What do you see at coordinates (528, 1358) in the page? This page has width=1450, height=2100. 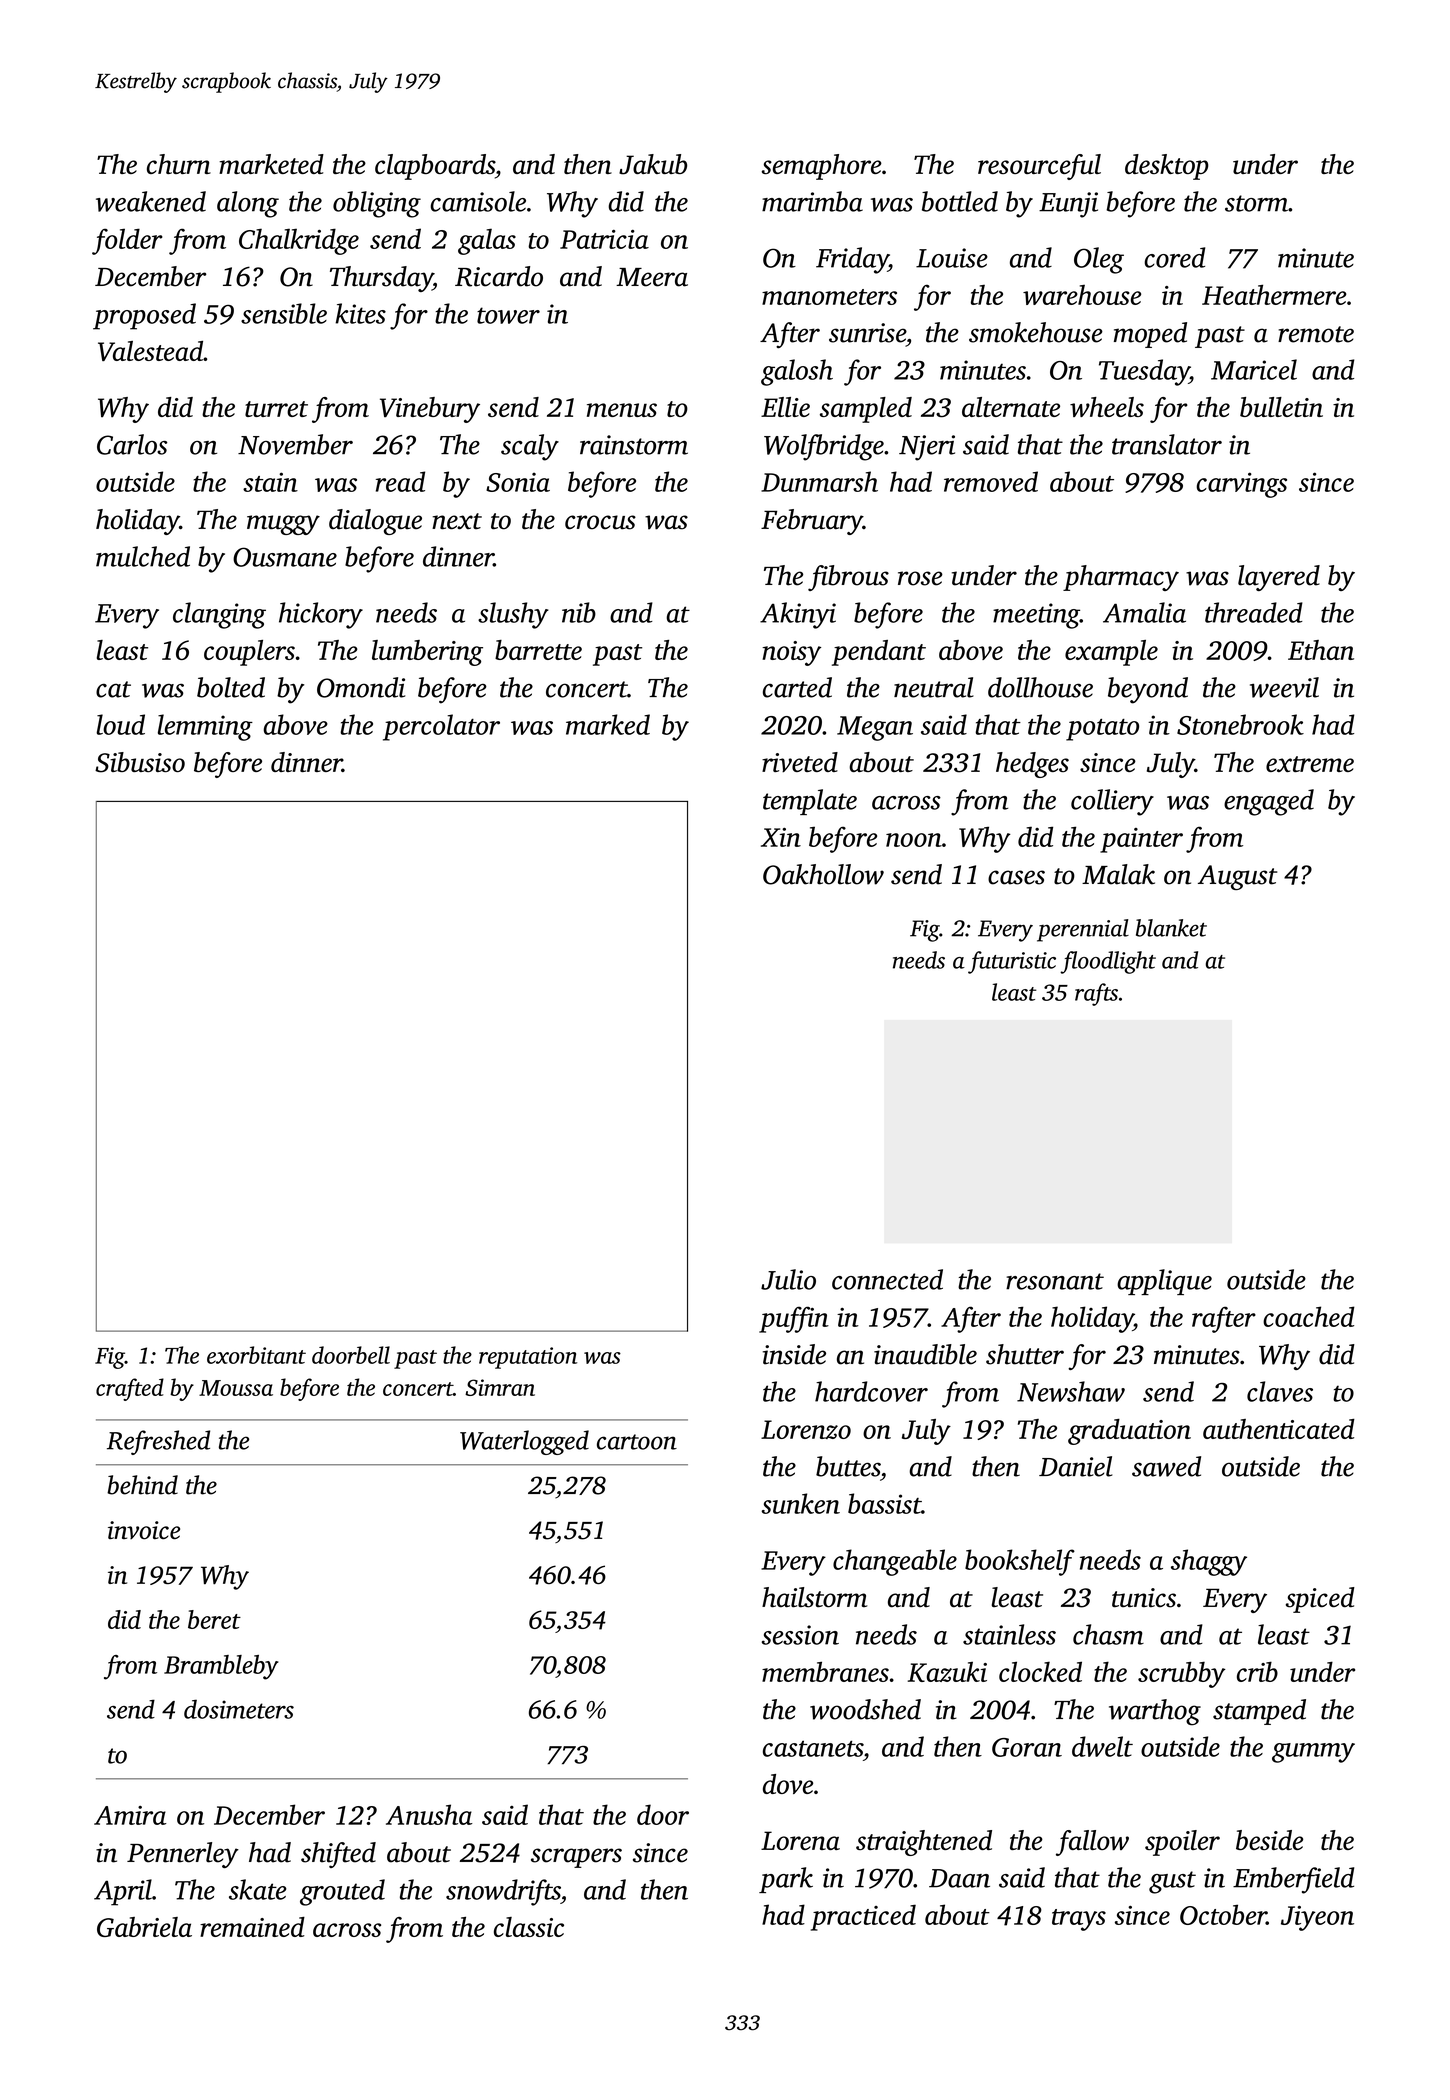 I see `reputation` at bounding box center [528, 1358].
